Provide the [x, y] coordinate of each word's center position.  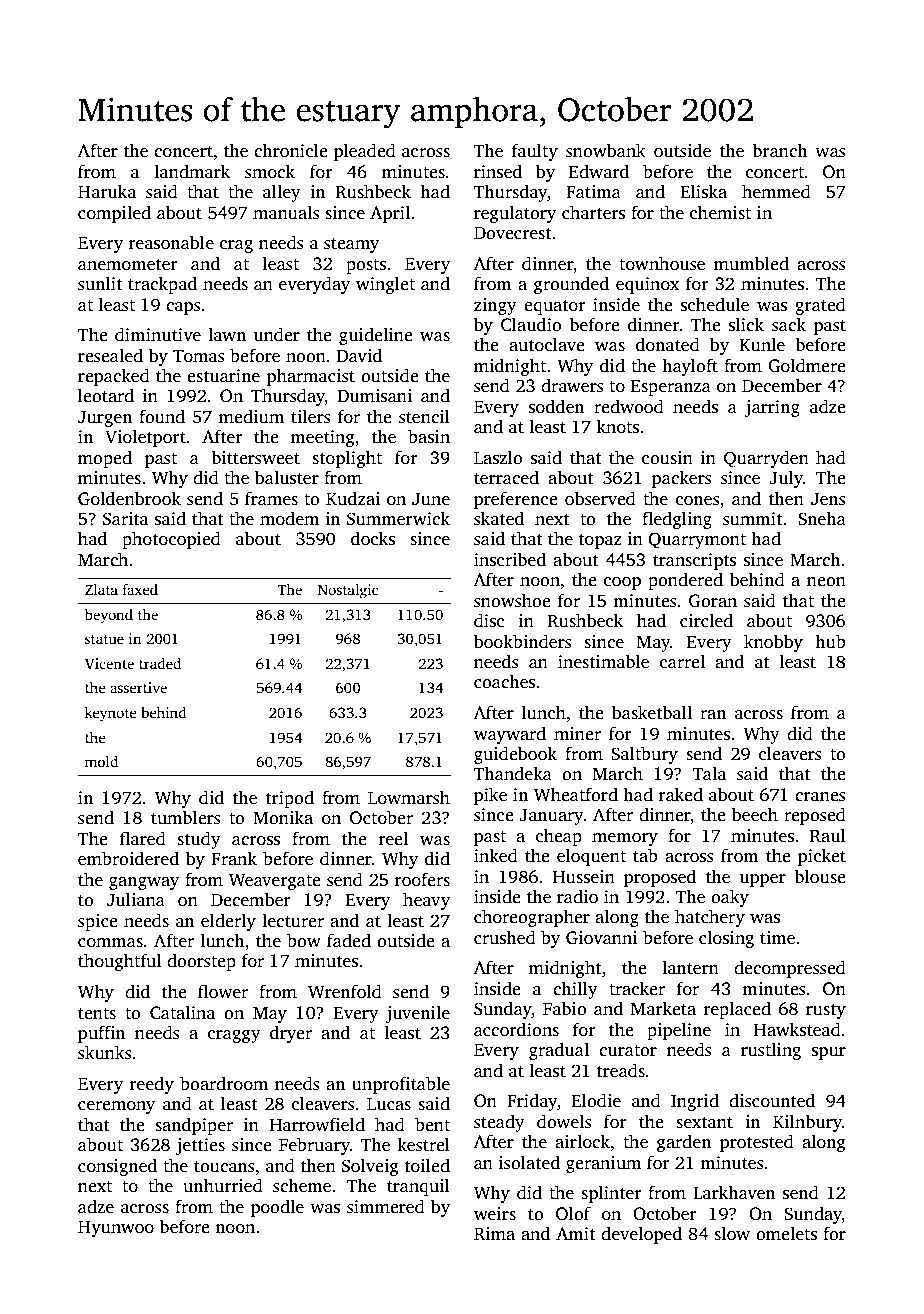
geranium [603, 1164]
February [314, 1146]
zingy [495, 306]
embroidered [128, 858]
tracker [637, 988]
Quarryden [766, 459]
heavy [426, 901]
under [277, 334]
